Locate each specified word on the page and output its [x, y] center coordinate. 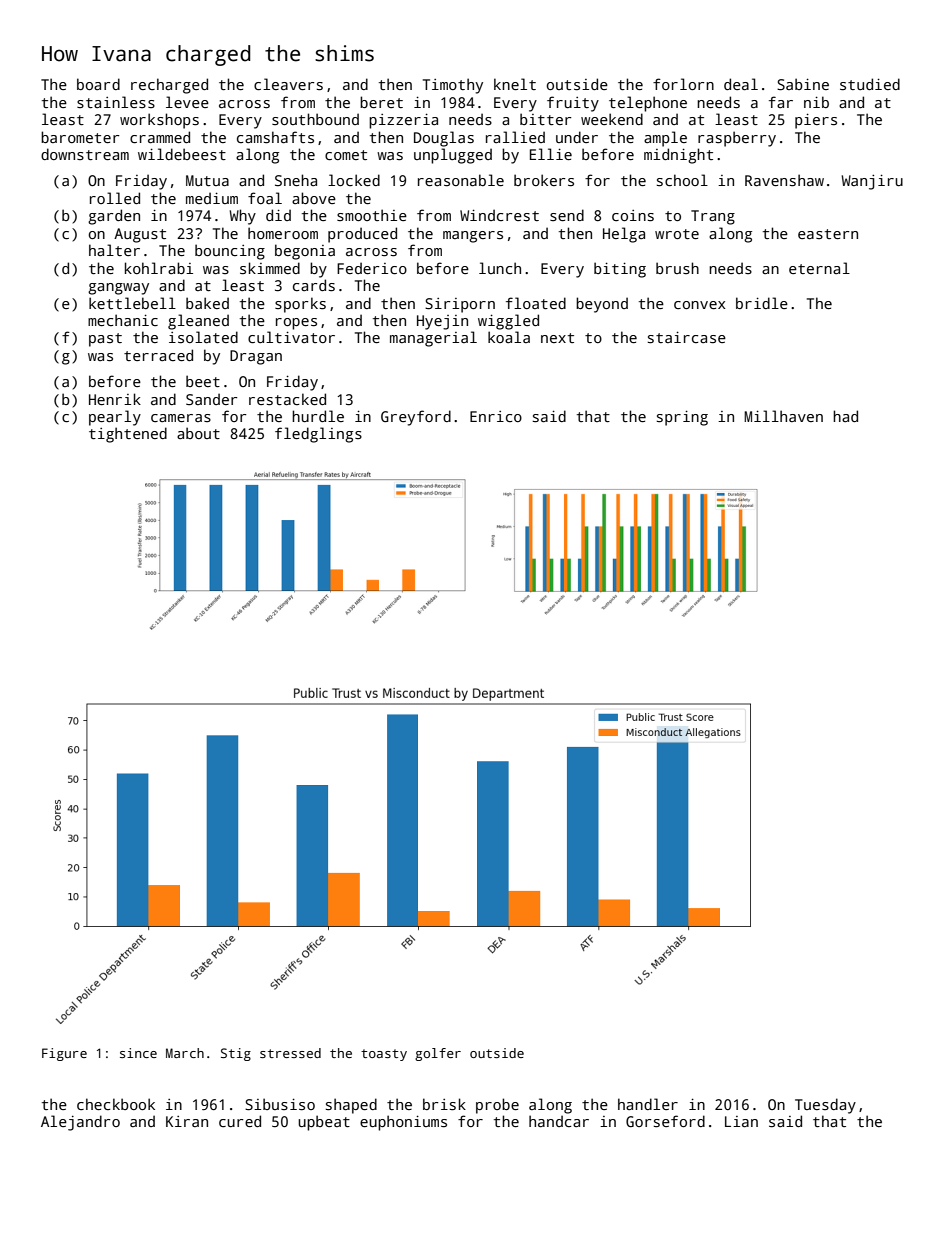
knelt [515, 84]
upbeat [324, 1123]
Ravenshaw [784, 180]
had [845, 416]
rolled [115, 198]
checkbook [116, 1104]
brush [677, 268]
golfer [438, 1054]
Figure [64, 1054]
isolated [203, 337]
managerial [433, 339]
